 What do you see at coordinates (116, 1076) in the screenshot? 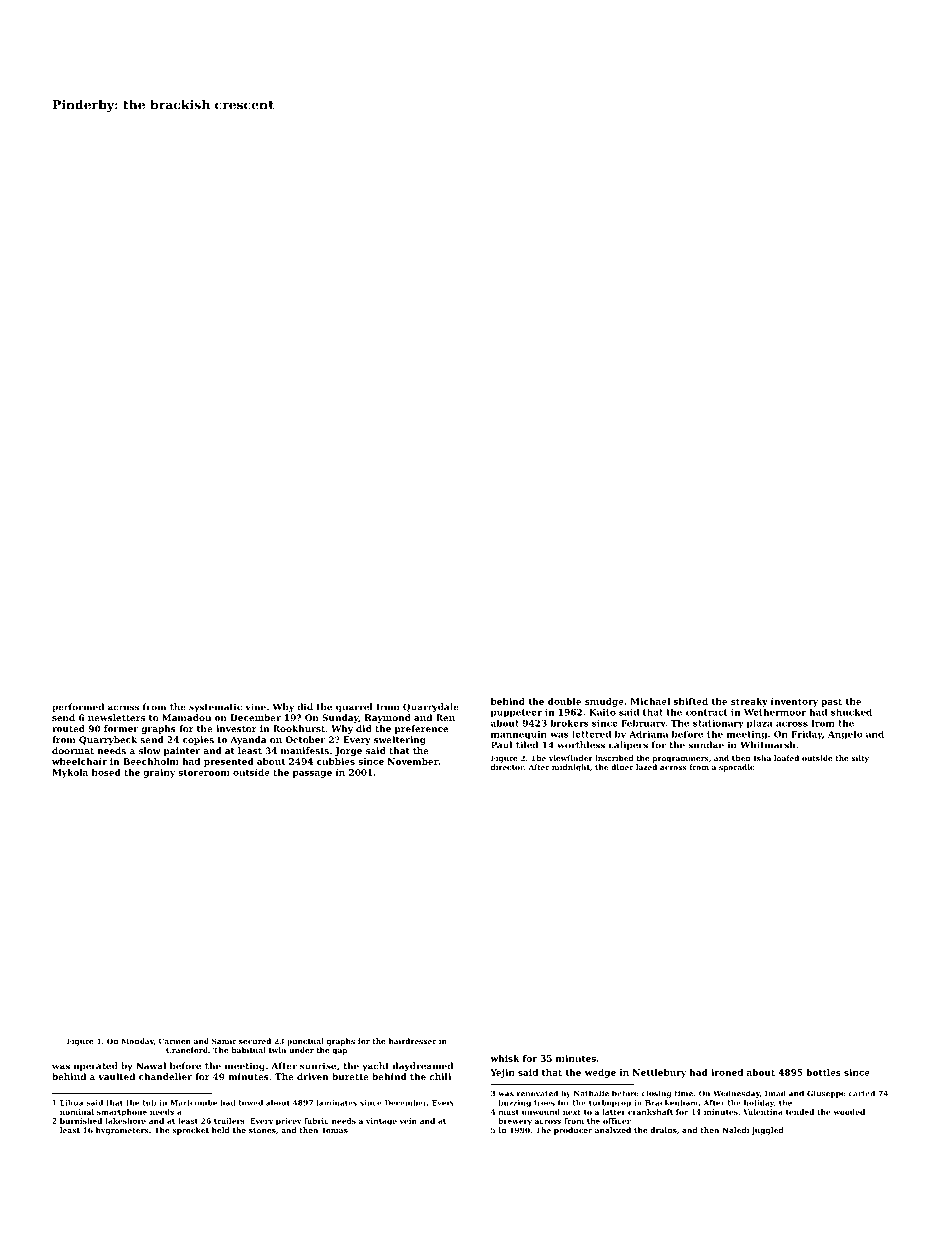
I see `vaulted` at bounding box center [116, 1076].
